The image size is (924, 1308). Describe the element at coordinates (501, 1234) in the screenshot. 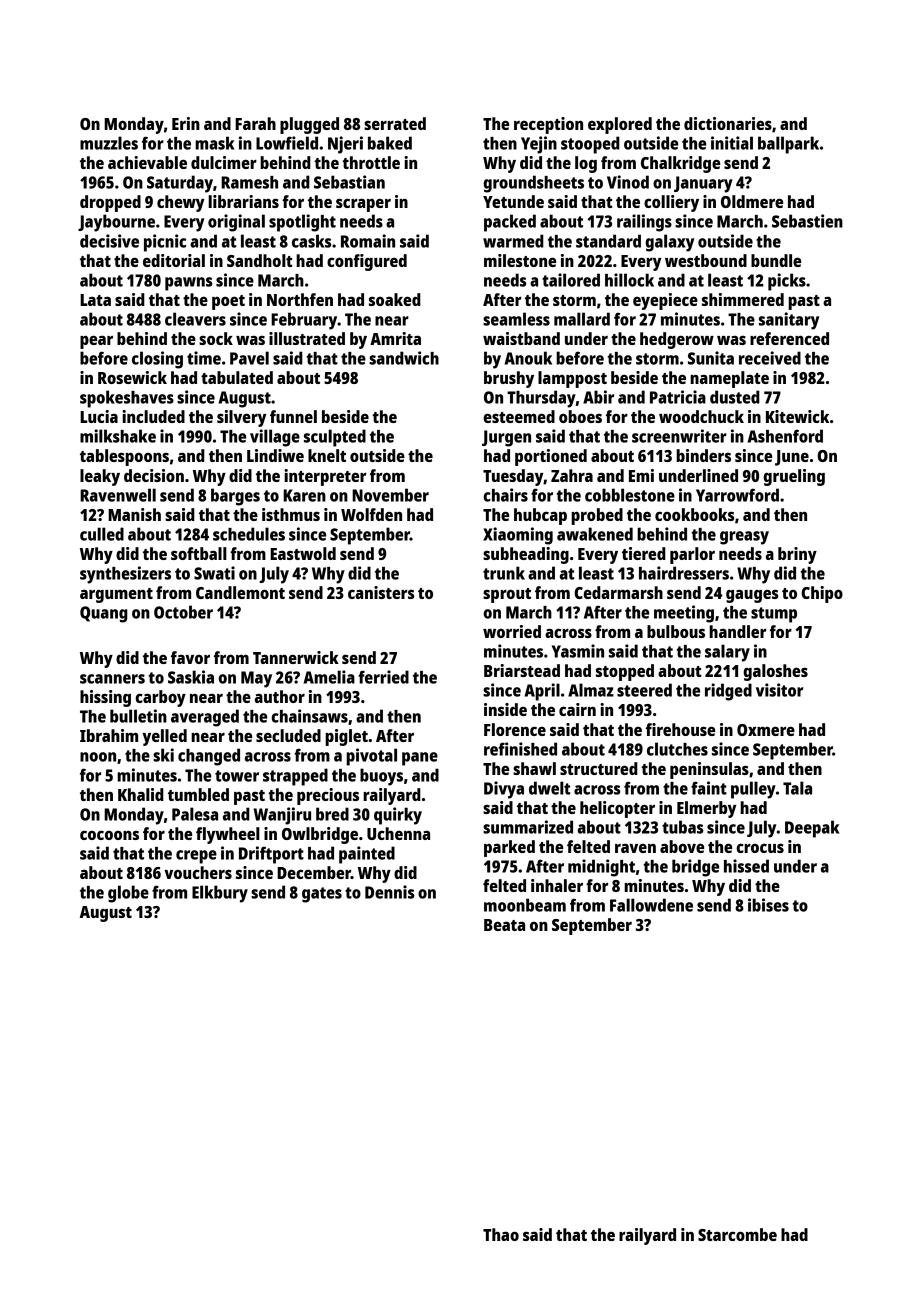

I see `Thao` at that location.
